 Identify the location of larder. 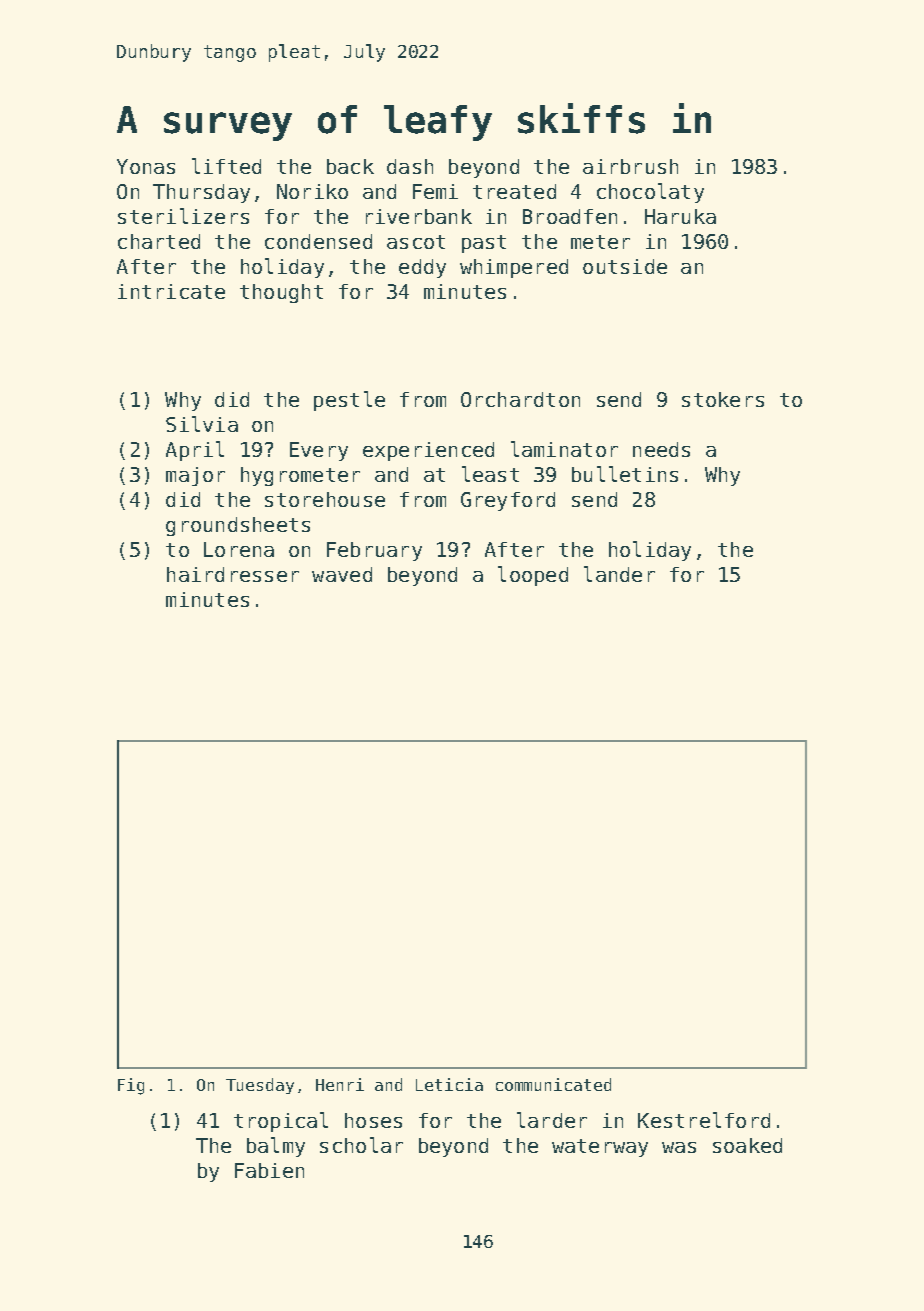
(552, 1120).
